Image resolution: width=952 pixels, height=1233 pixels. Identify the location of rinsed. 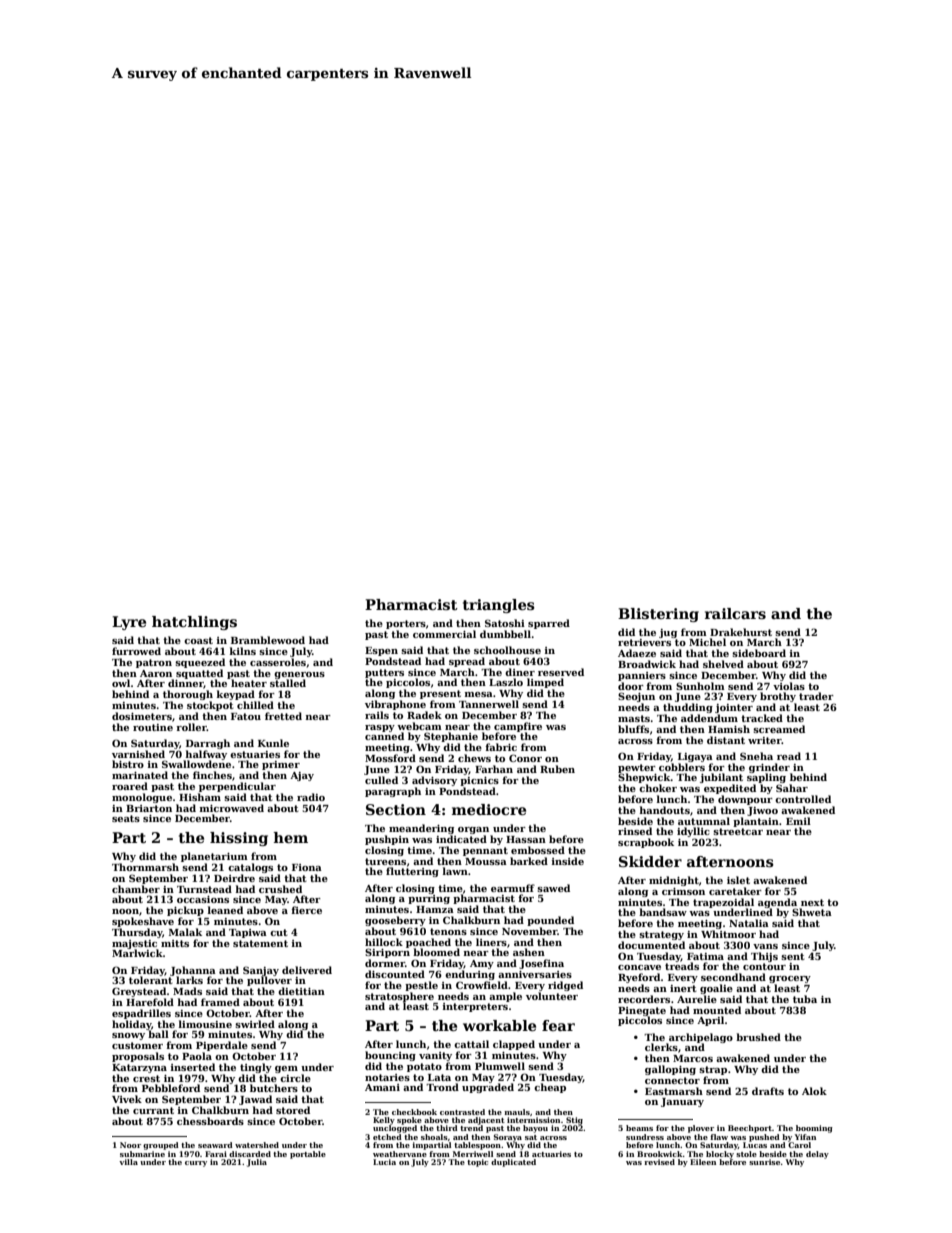
(635, 831).
